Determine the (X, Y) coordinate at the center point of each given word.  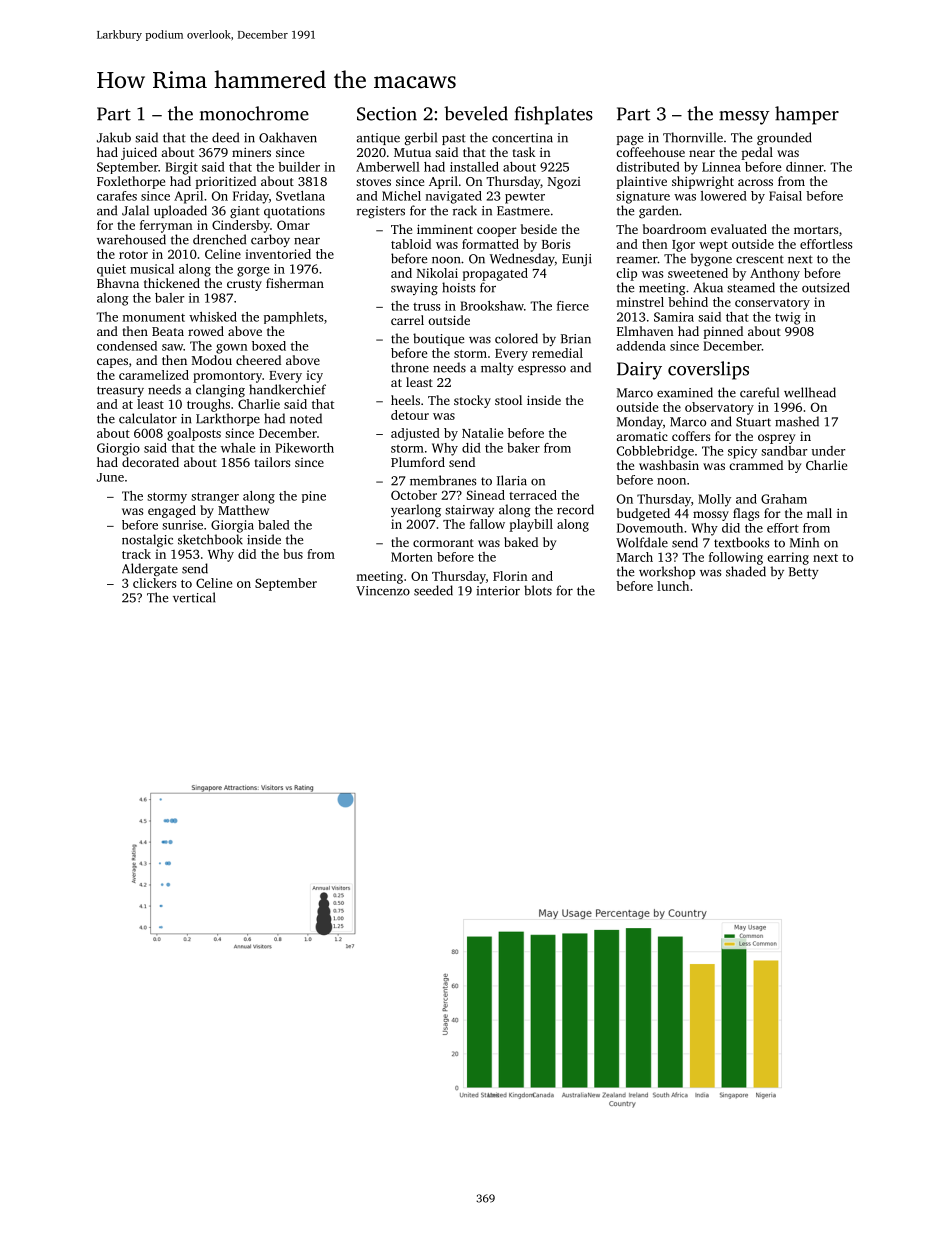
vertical (194, 597)
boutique (438, 339)
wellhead (810, 392)
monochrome (254, 113)
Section (387, 114)
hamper (807, 115)
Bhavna (118, 283)
